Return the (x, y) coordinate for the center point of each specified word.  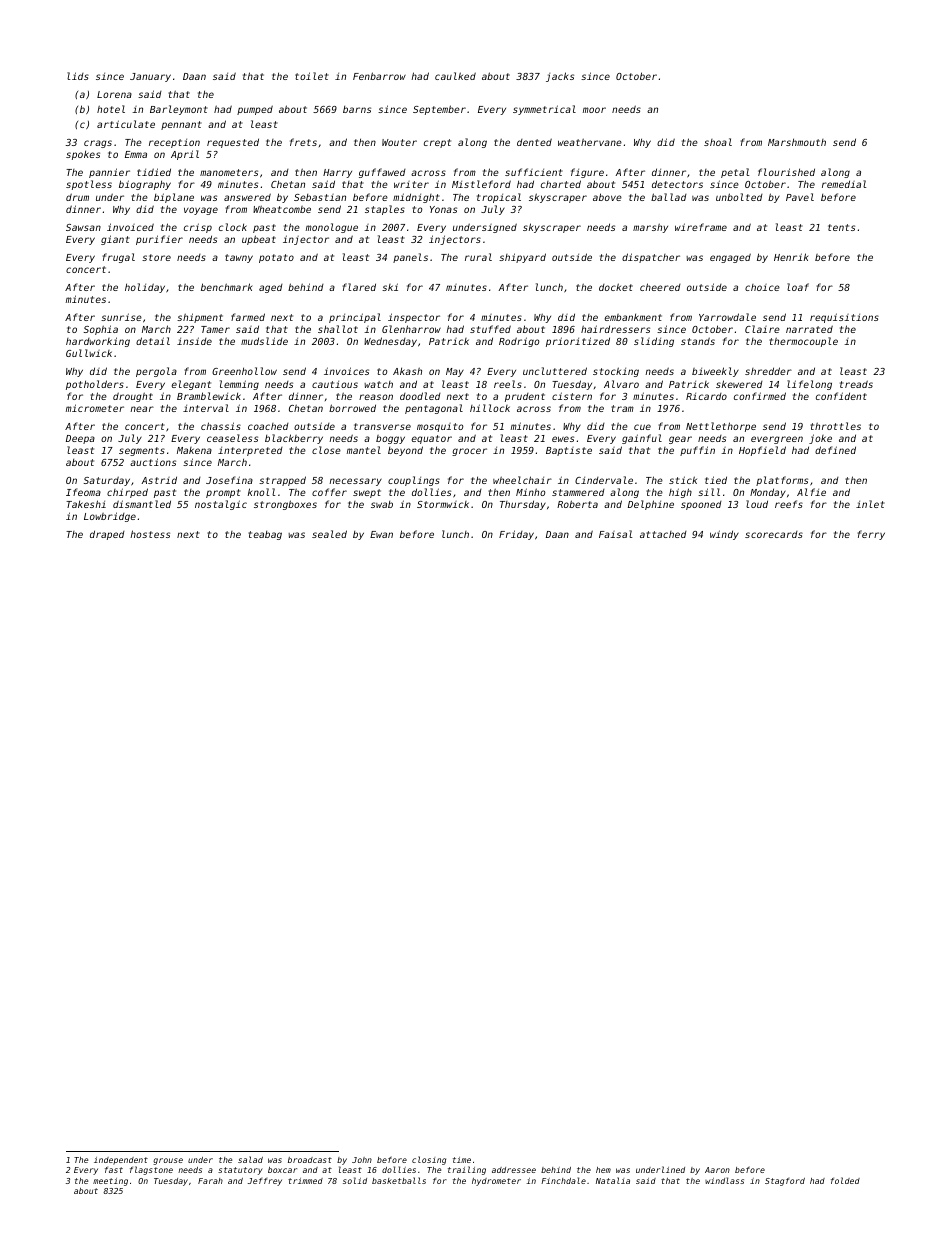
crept (437, 143)
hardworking (98, 342)
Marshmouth (797, 142)
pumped (255, 110)
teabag (265, 535)
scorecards (774, 534)
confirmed (760, 396)
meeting (110, 1182)
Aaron (717, 1170)
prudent (525, 397)
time (462, 1160)
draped (107, 535)
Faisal (615, 534)
